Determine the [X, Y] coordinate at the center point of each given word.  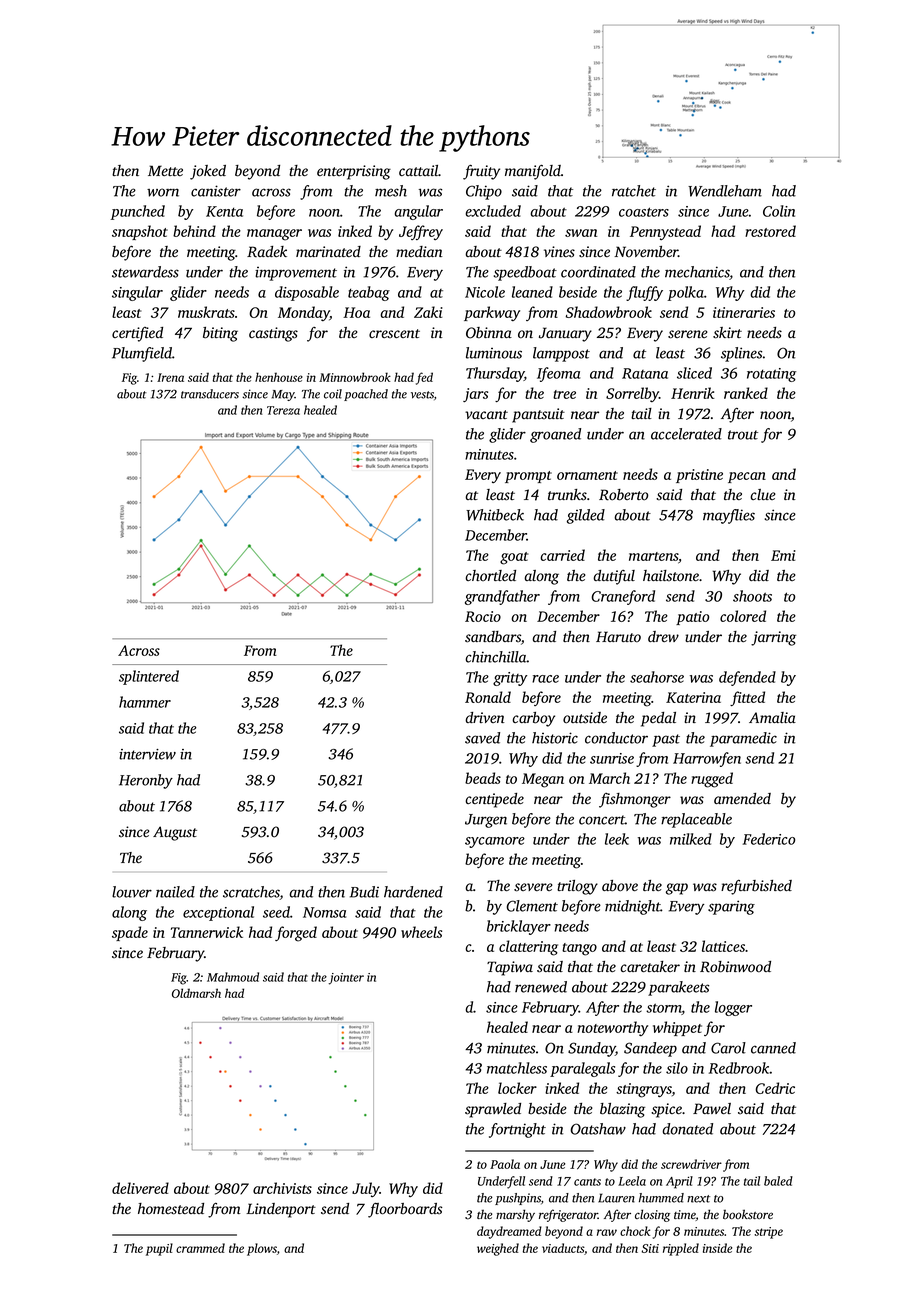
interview [147, 754]
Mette [165, 170]
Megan [543, 780]
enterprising [354, 172]
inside [717, 1248]
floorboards [405, 1210]
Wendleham [725, 191]
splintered [149, 677]
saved [482, 738]
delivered [140, 1188]
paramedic [743, 739]
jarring [773, 638]
